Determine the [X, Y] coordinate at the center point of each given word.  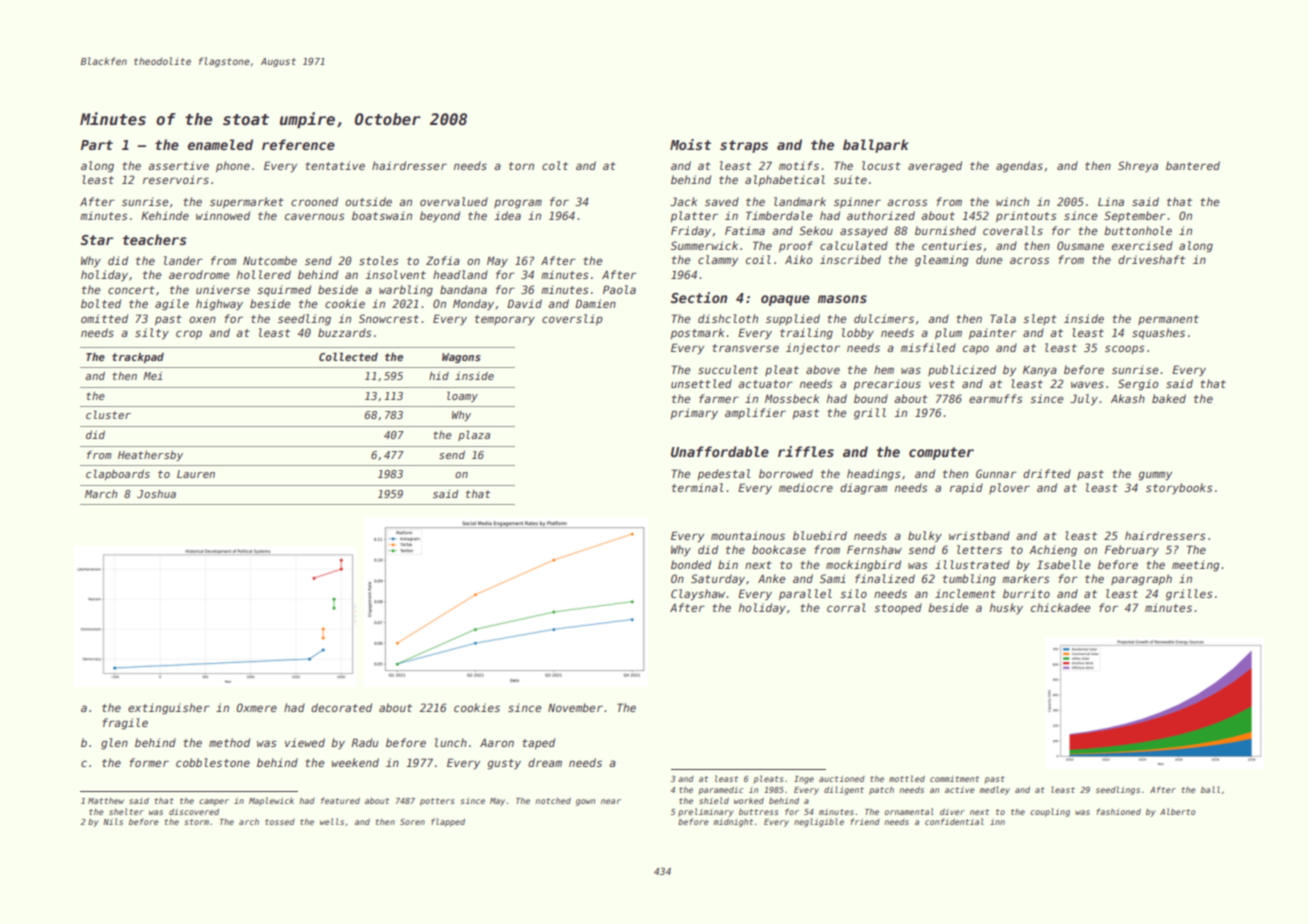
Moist [690, 144]
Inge [804, 780]
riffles [806, 451]
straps [744, 146]
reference [298, 144]
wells [332, 821]
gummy [1155, 476]
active [960, 790]
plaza [474, 435]
